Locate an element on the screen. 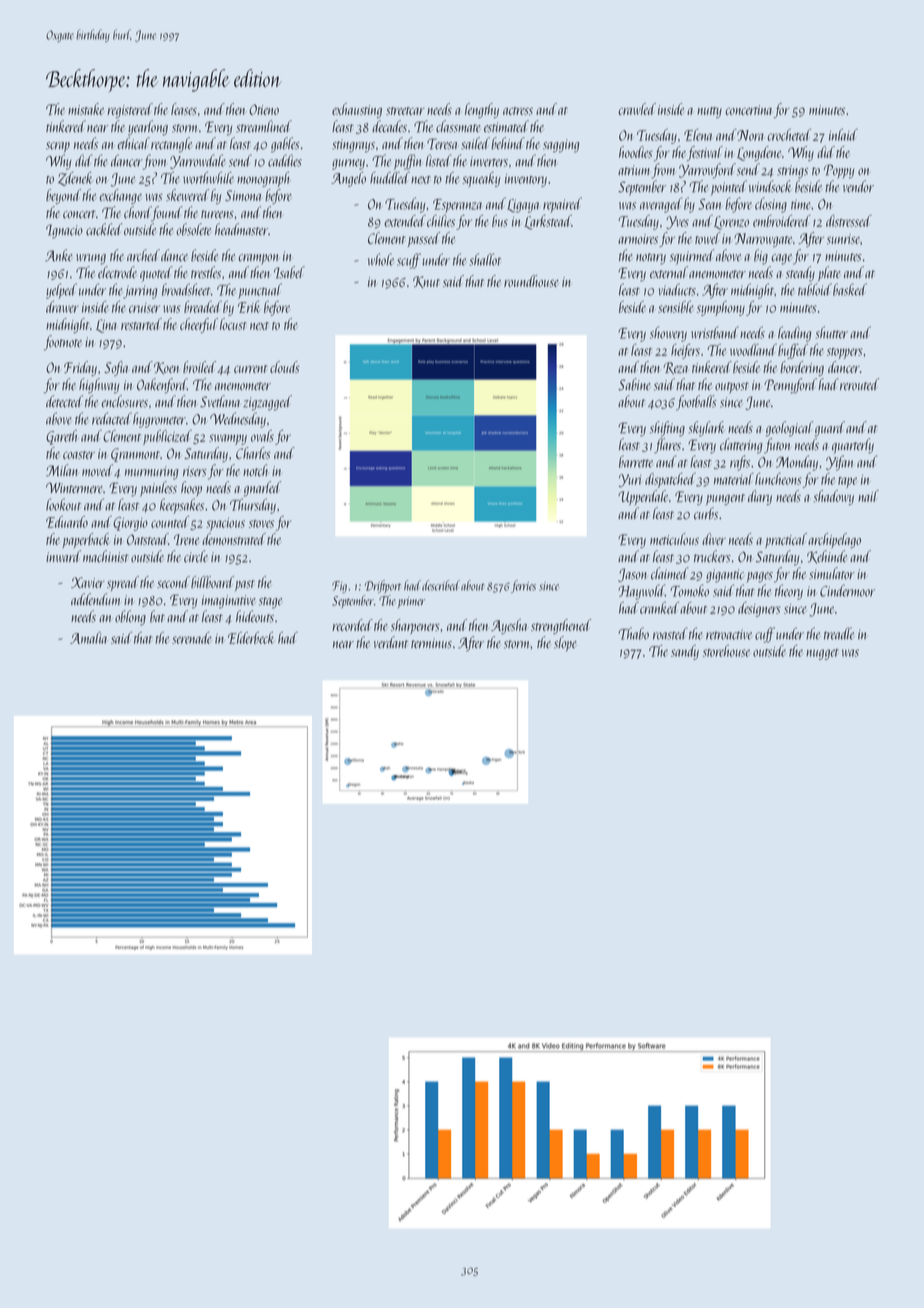 This screenshot has height=1308, width=924. terminus is located at coordinates (431, 643).
